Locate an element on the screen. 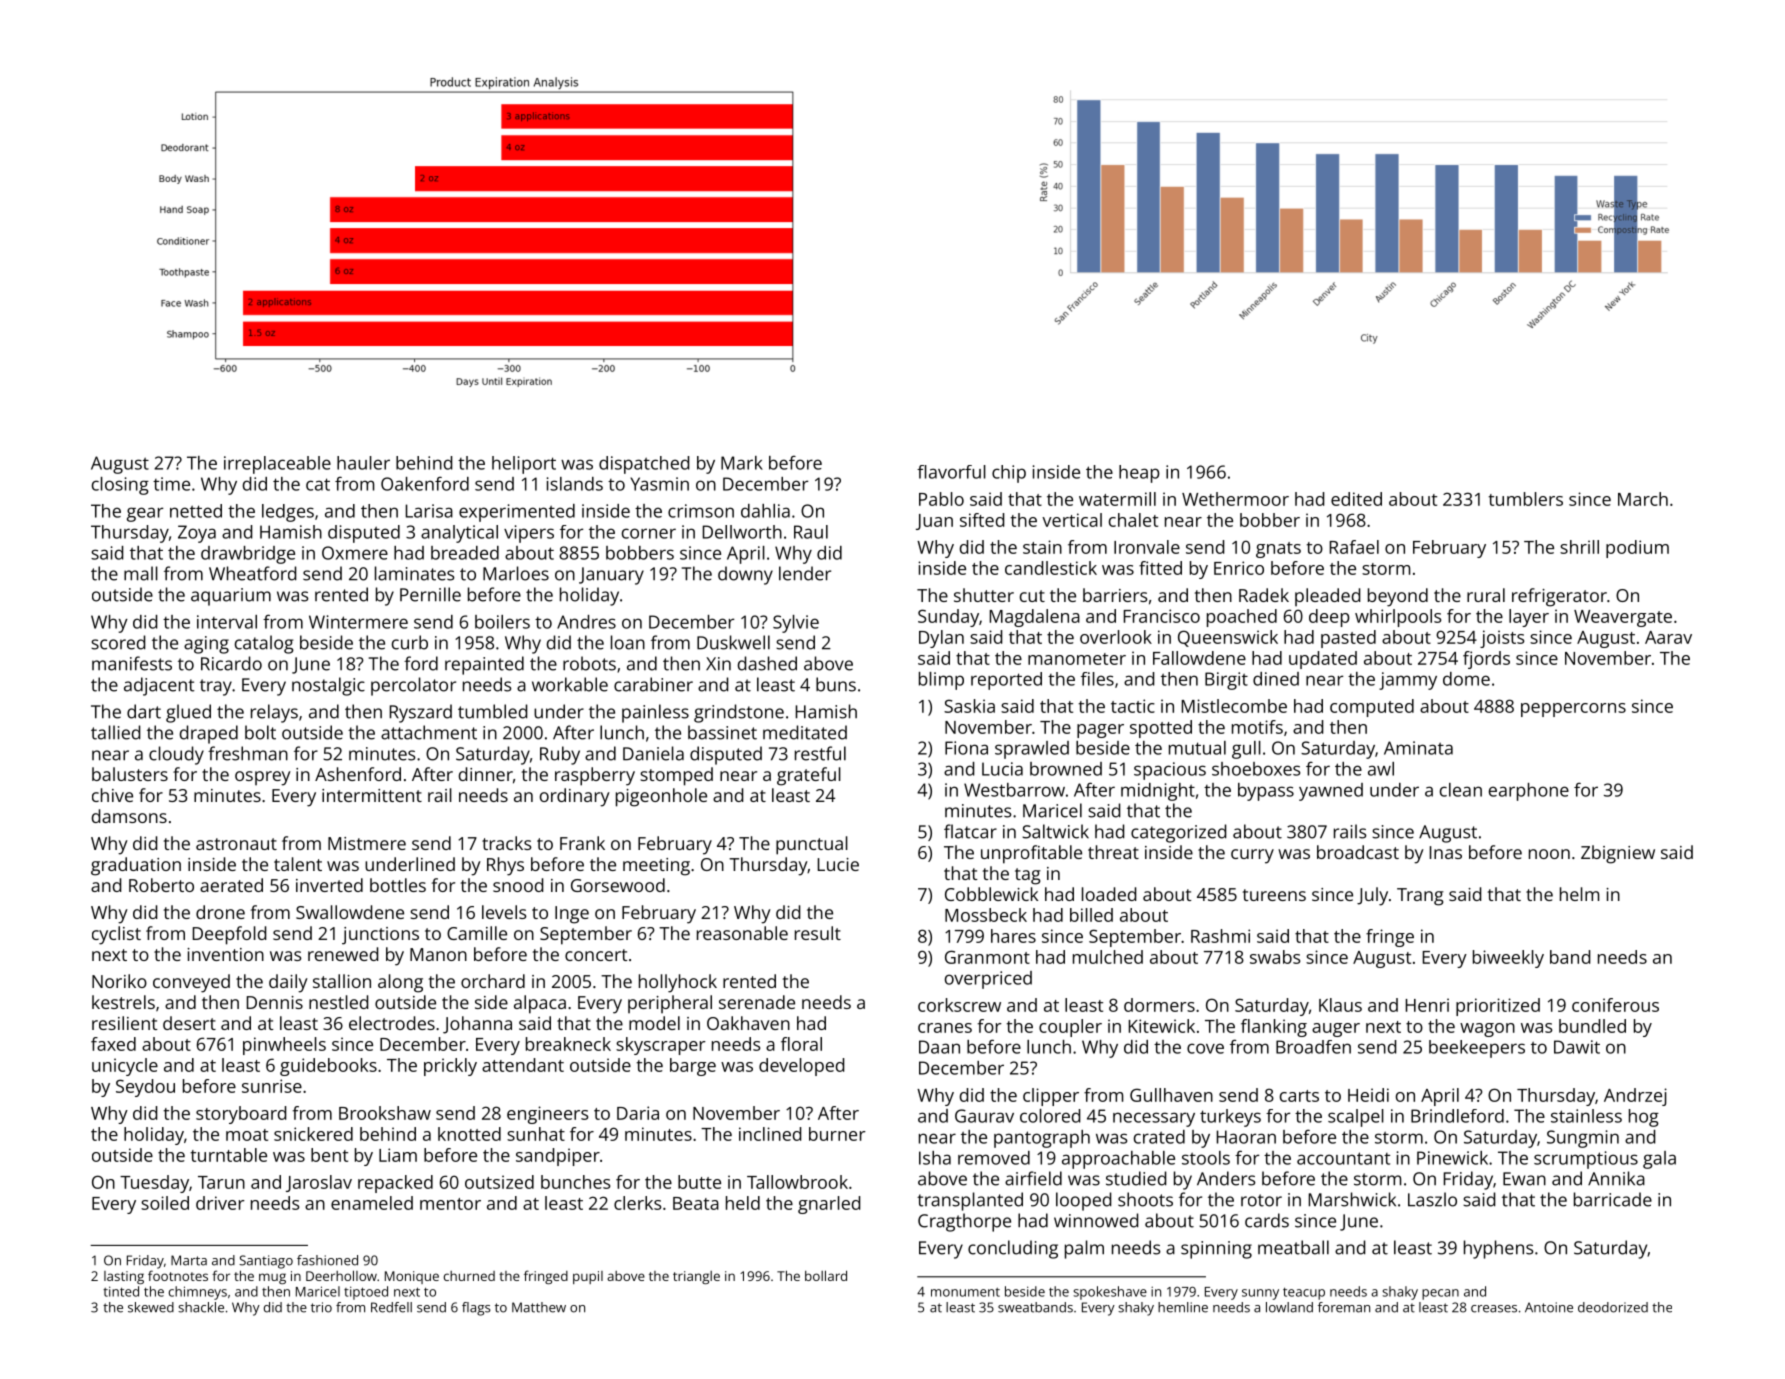  Heidi is located at coordinates (1368, 1095).
